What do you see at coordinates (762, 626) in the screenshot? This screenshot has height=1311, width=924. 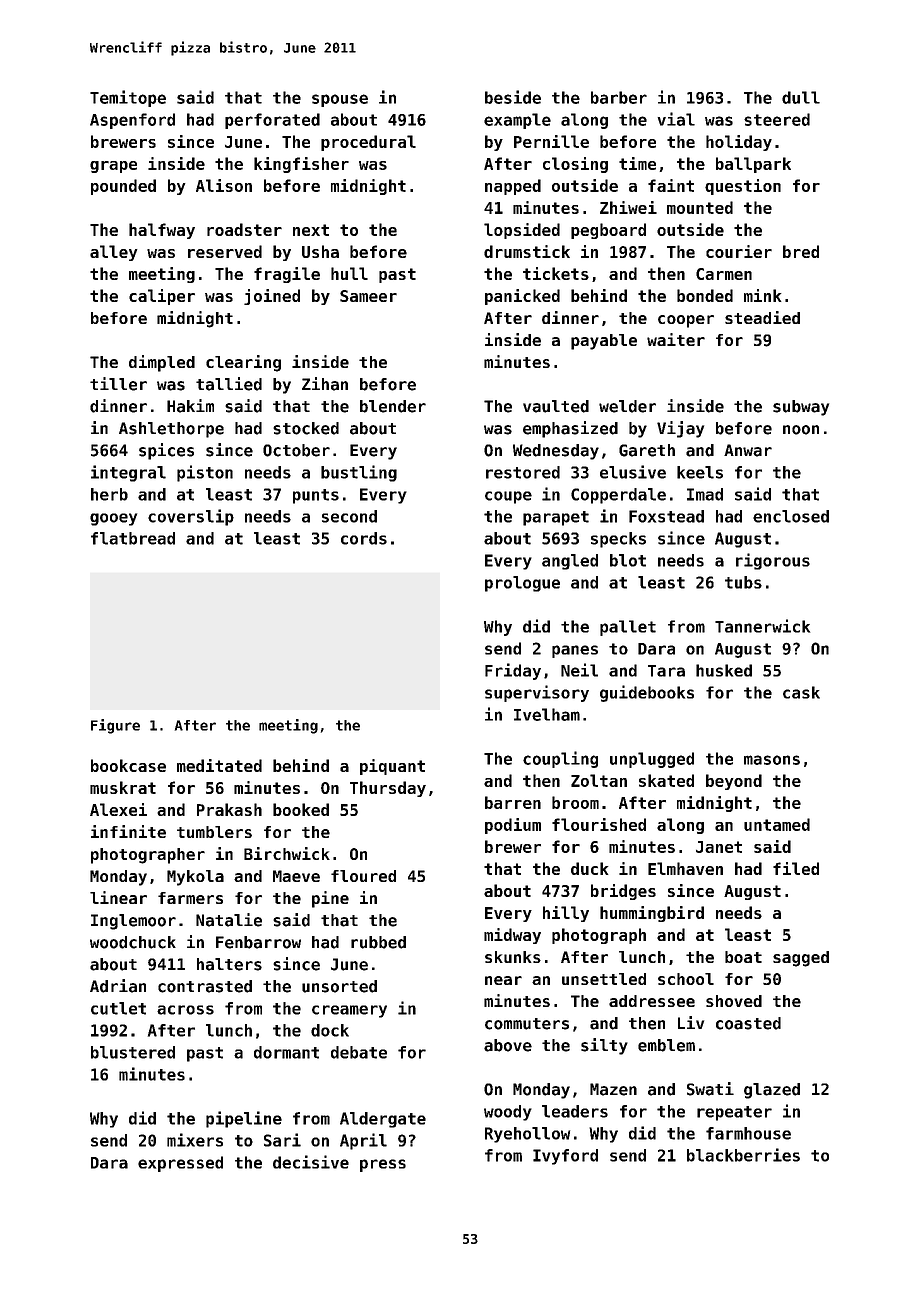 I see `Tannerwick` at bounding box center [762, 626].
